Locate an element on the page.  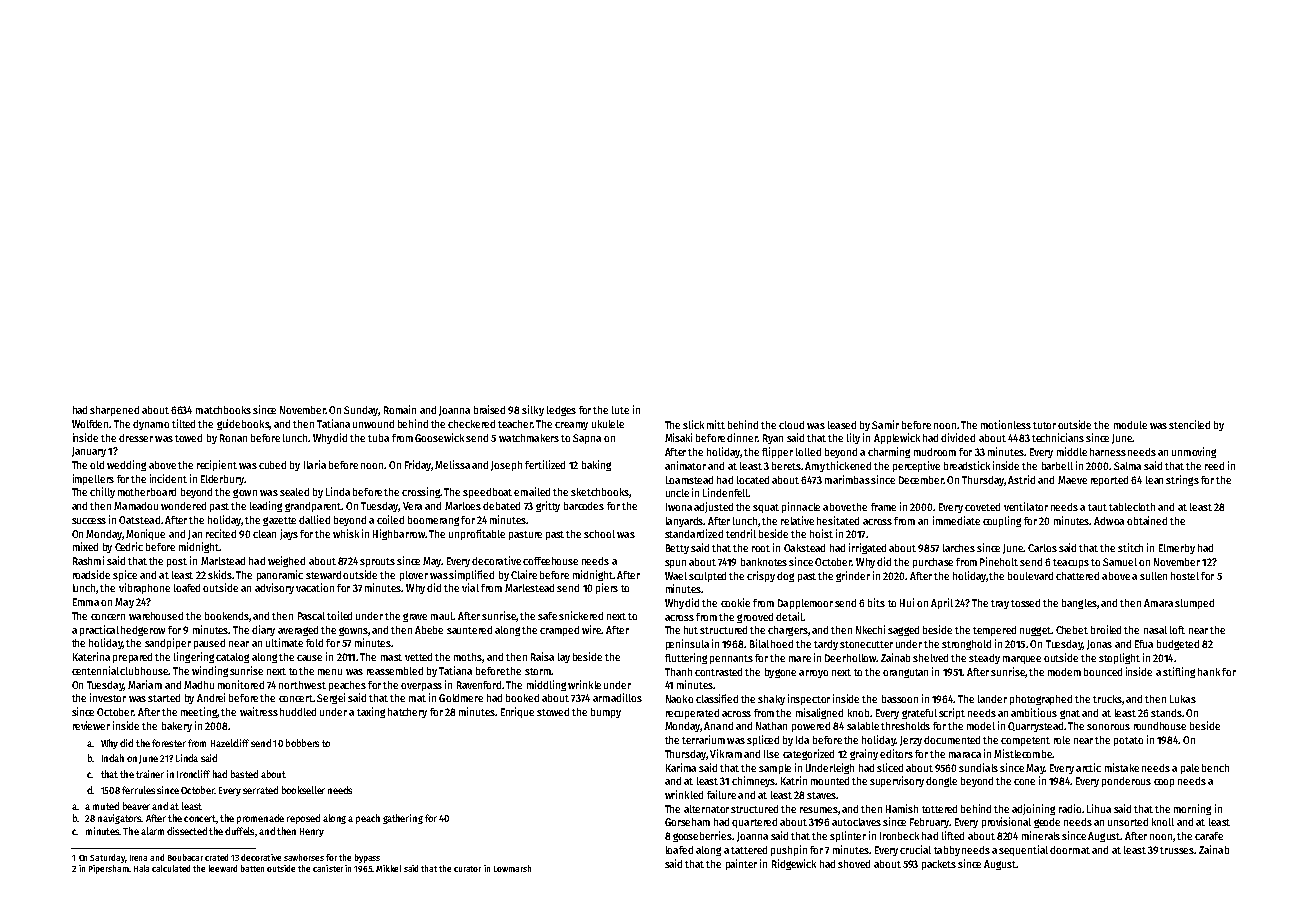
reviewer is located at coordinates (91, 725).
